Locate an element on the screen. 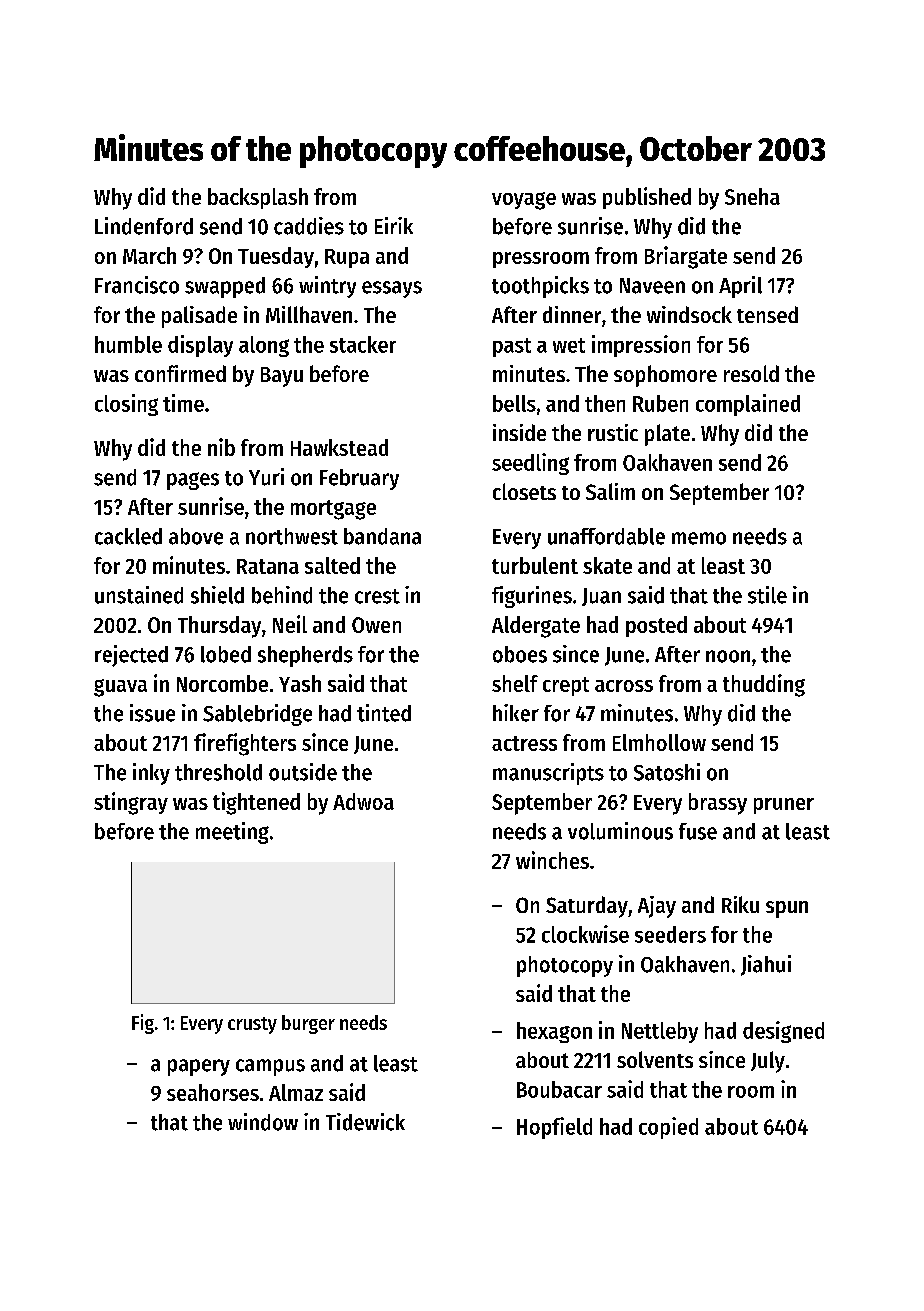 This screenshot has height=1311, width=924. Adwoa is located at coordinates (363, 801).
